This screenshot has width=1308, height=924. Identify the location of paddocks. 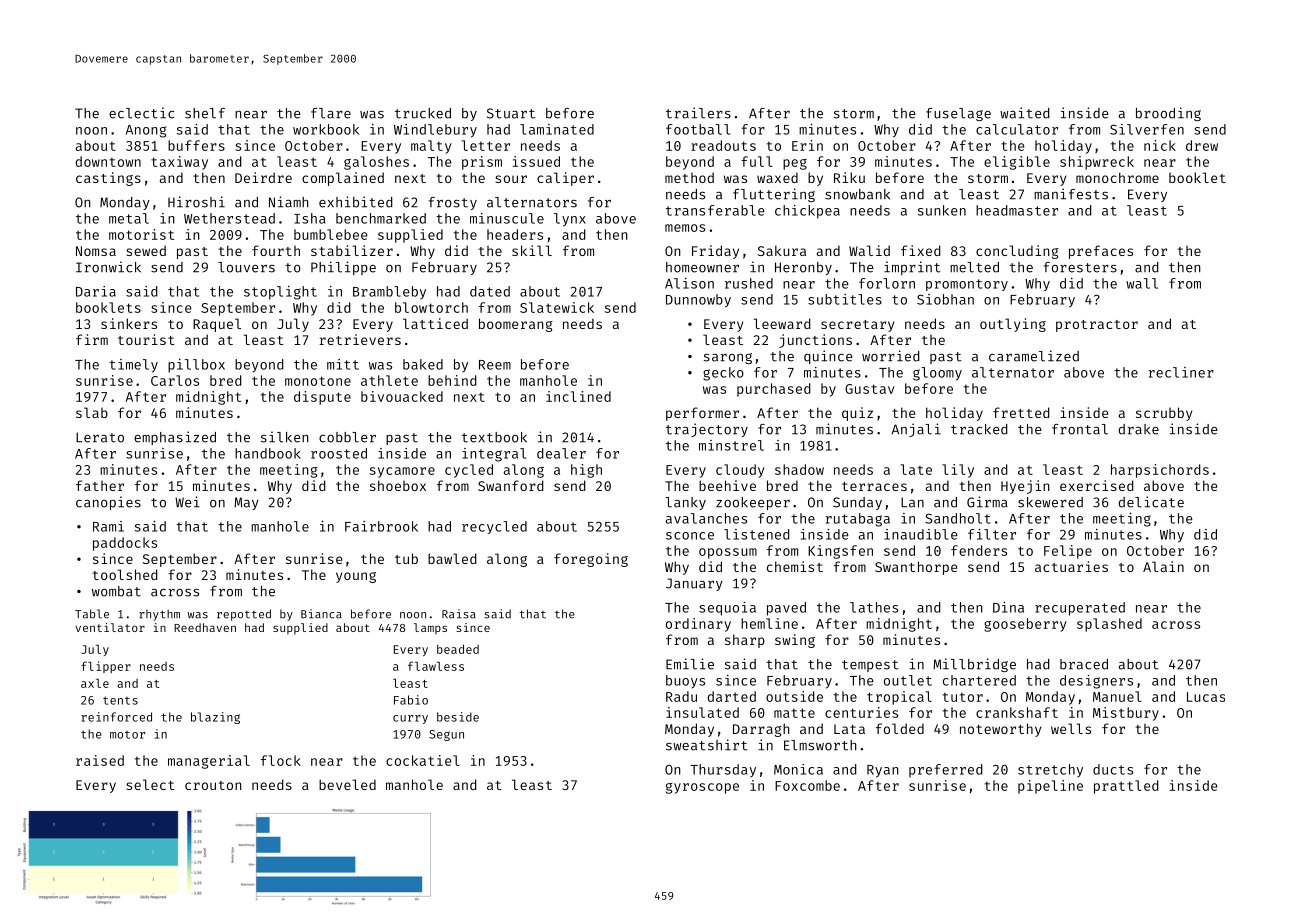
(125, 544).
